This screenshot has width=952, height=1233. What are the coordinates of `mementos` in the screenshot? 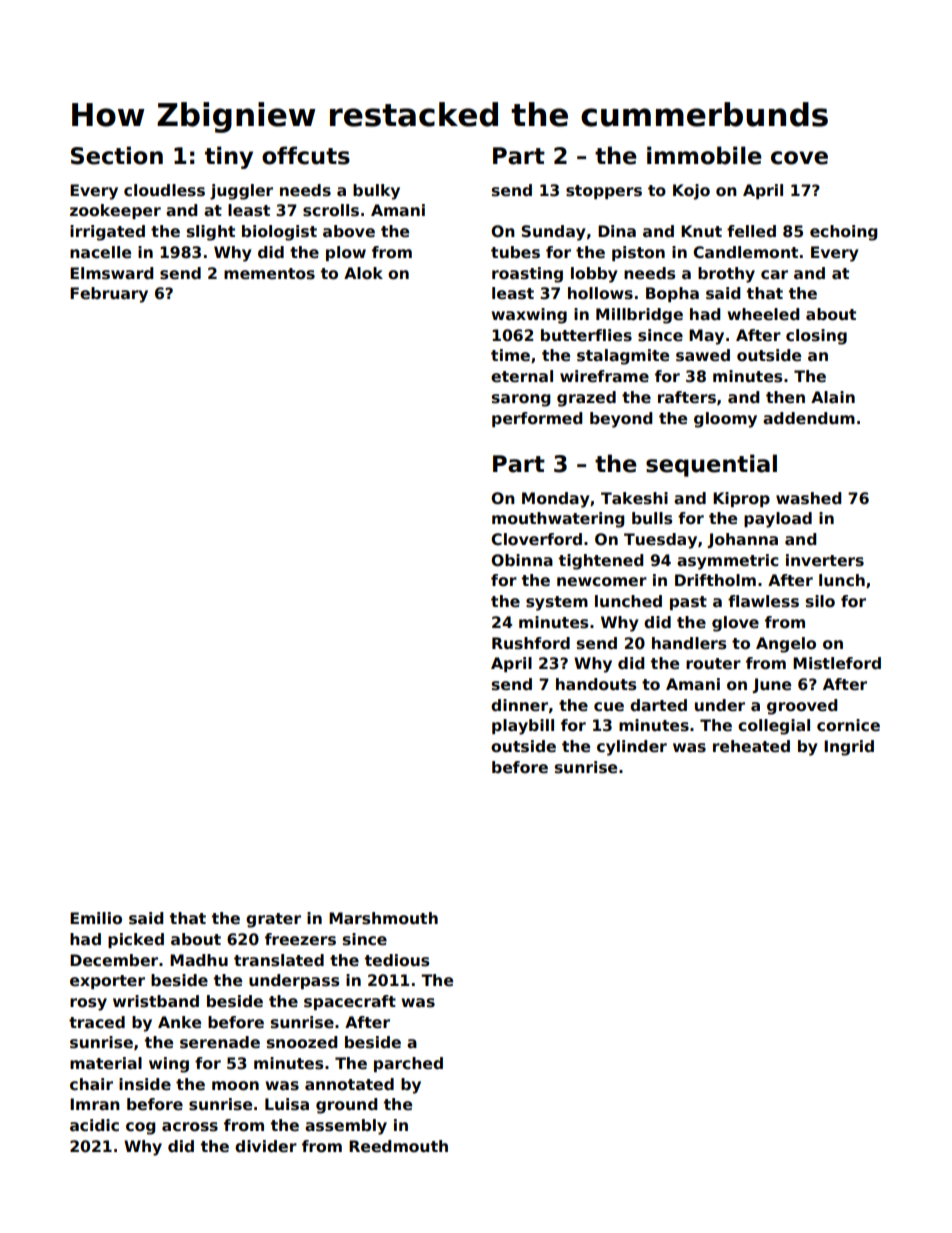 It's located at (269, 274).
